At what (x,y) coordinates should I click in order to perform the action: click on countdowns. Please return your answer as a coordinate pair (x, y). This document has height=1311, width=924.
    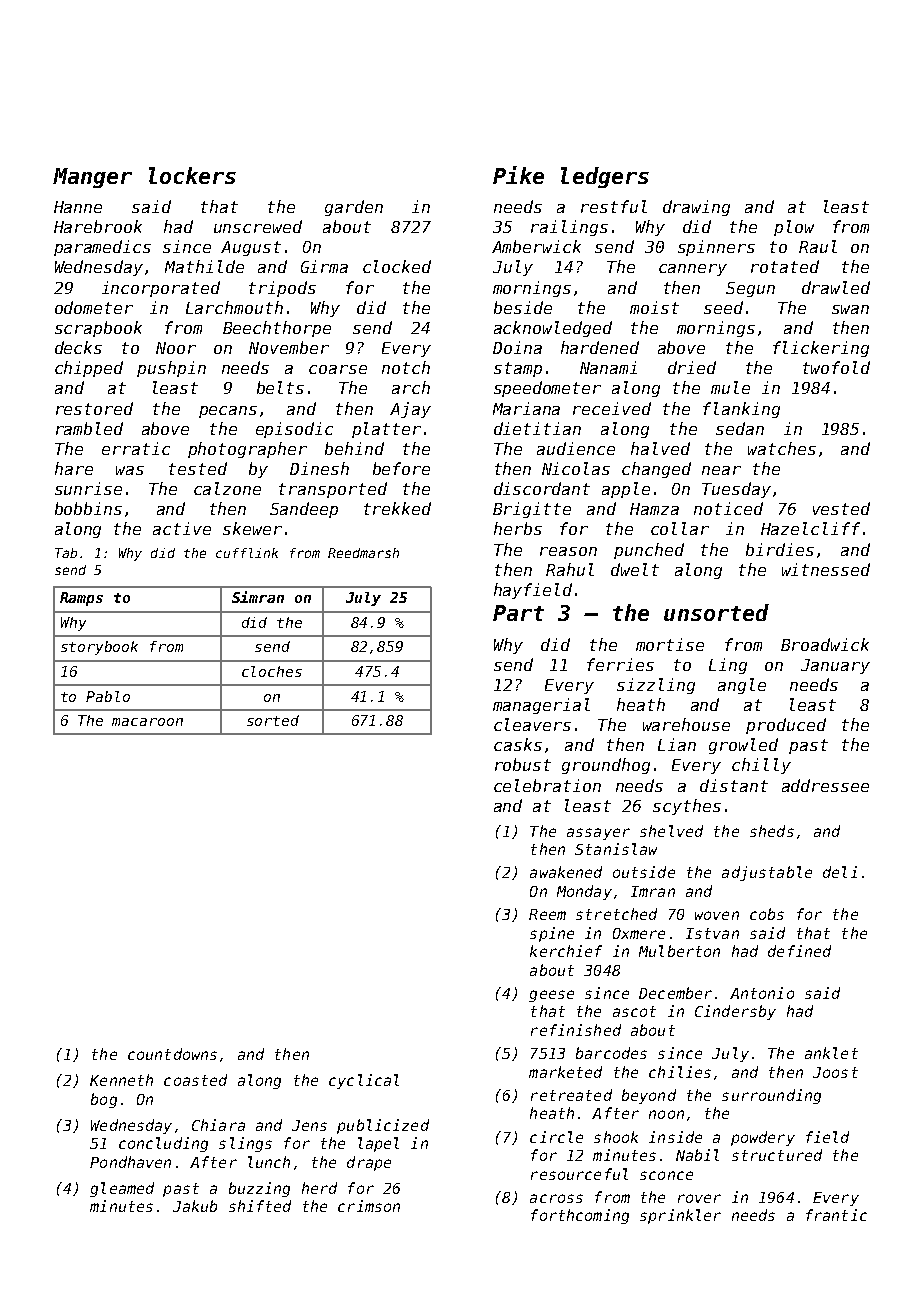
    Looking at the image, I should click on (172, 1054).
